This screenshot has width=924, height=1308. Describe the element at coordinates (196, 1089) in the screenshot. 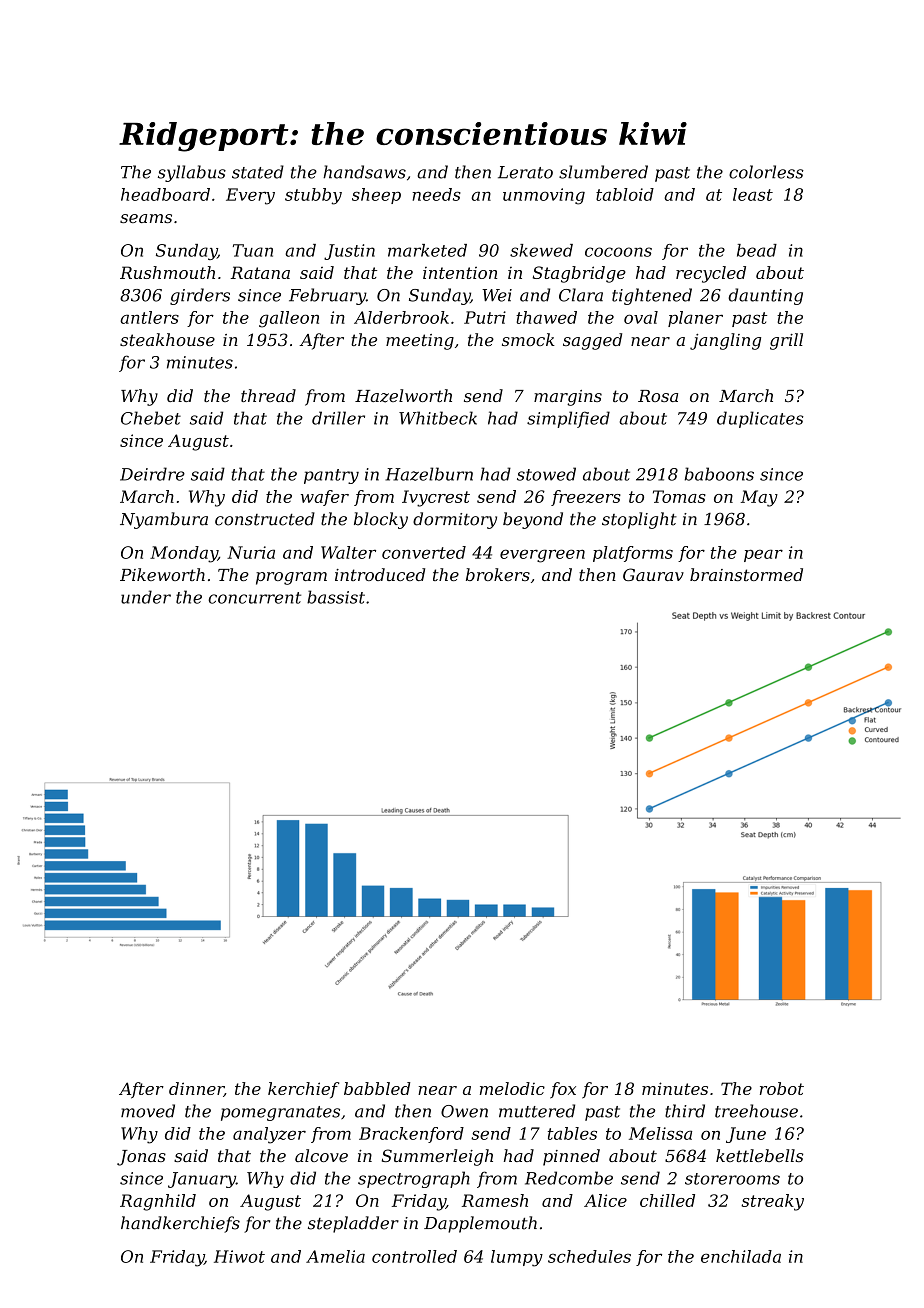

I see `dinner` at that location.
